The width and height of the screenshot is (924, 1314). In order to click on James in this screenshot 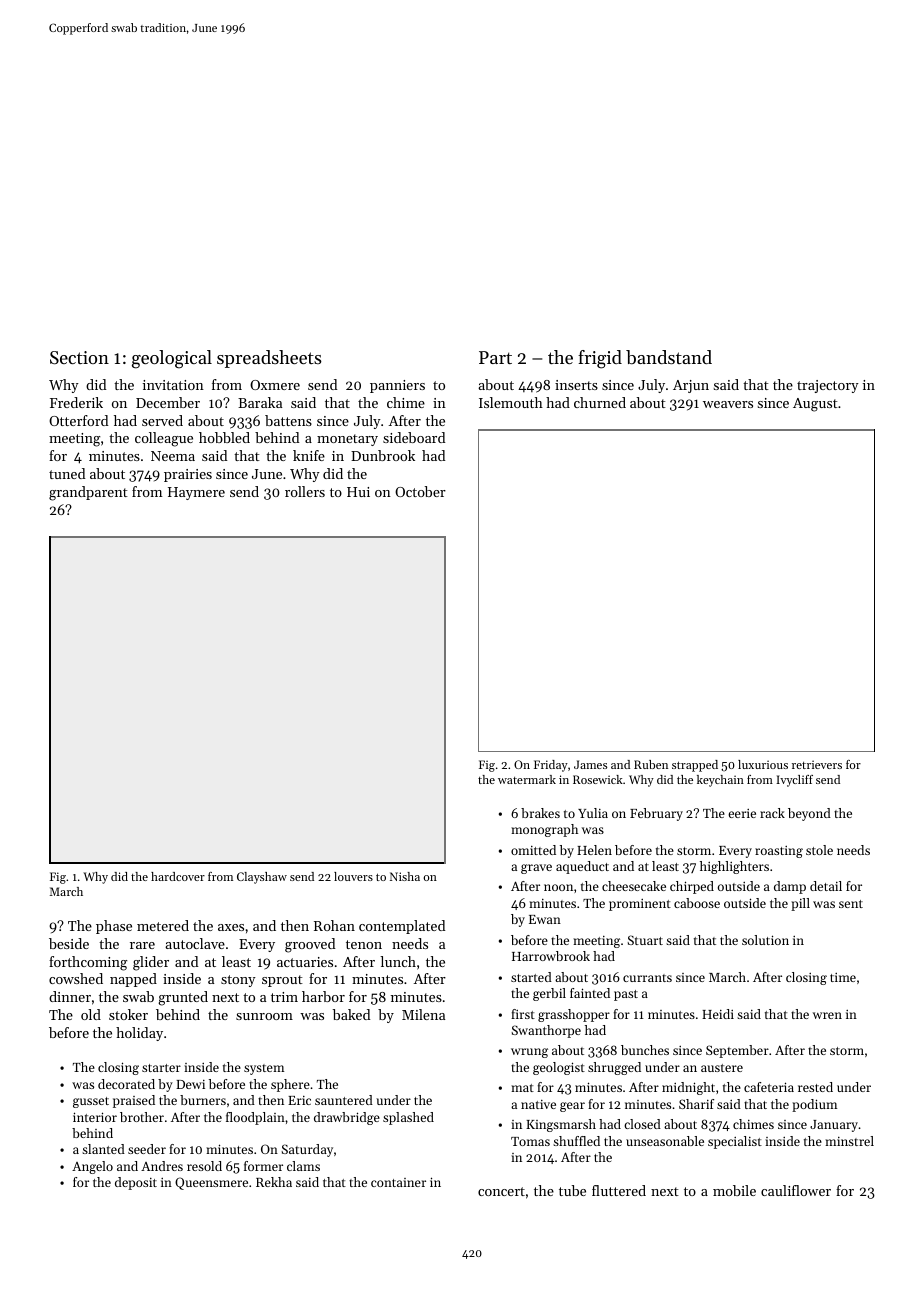, I will do `click(590, 764)`.
